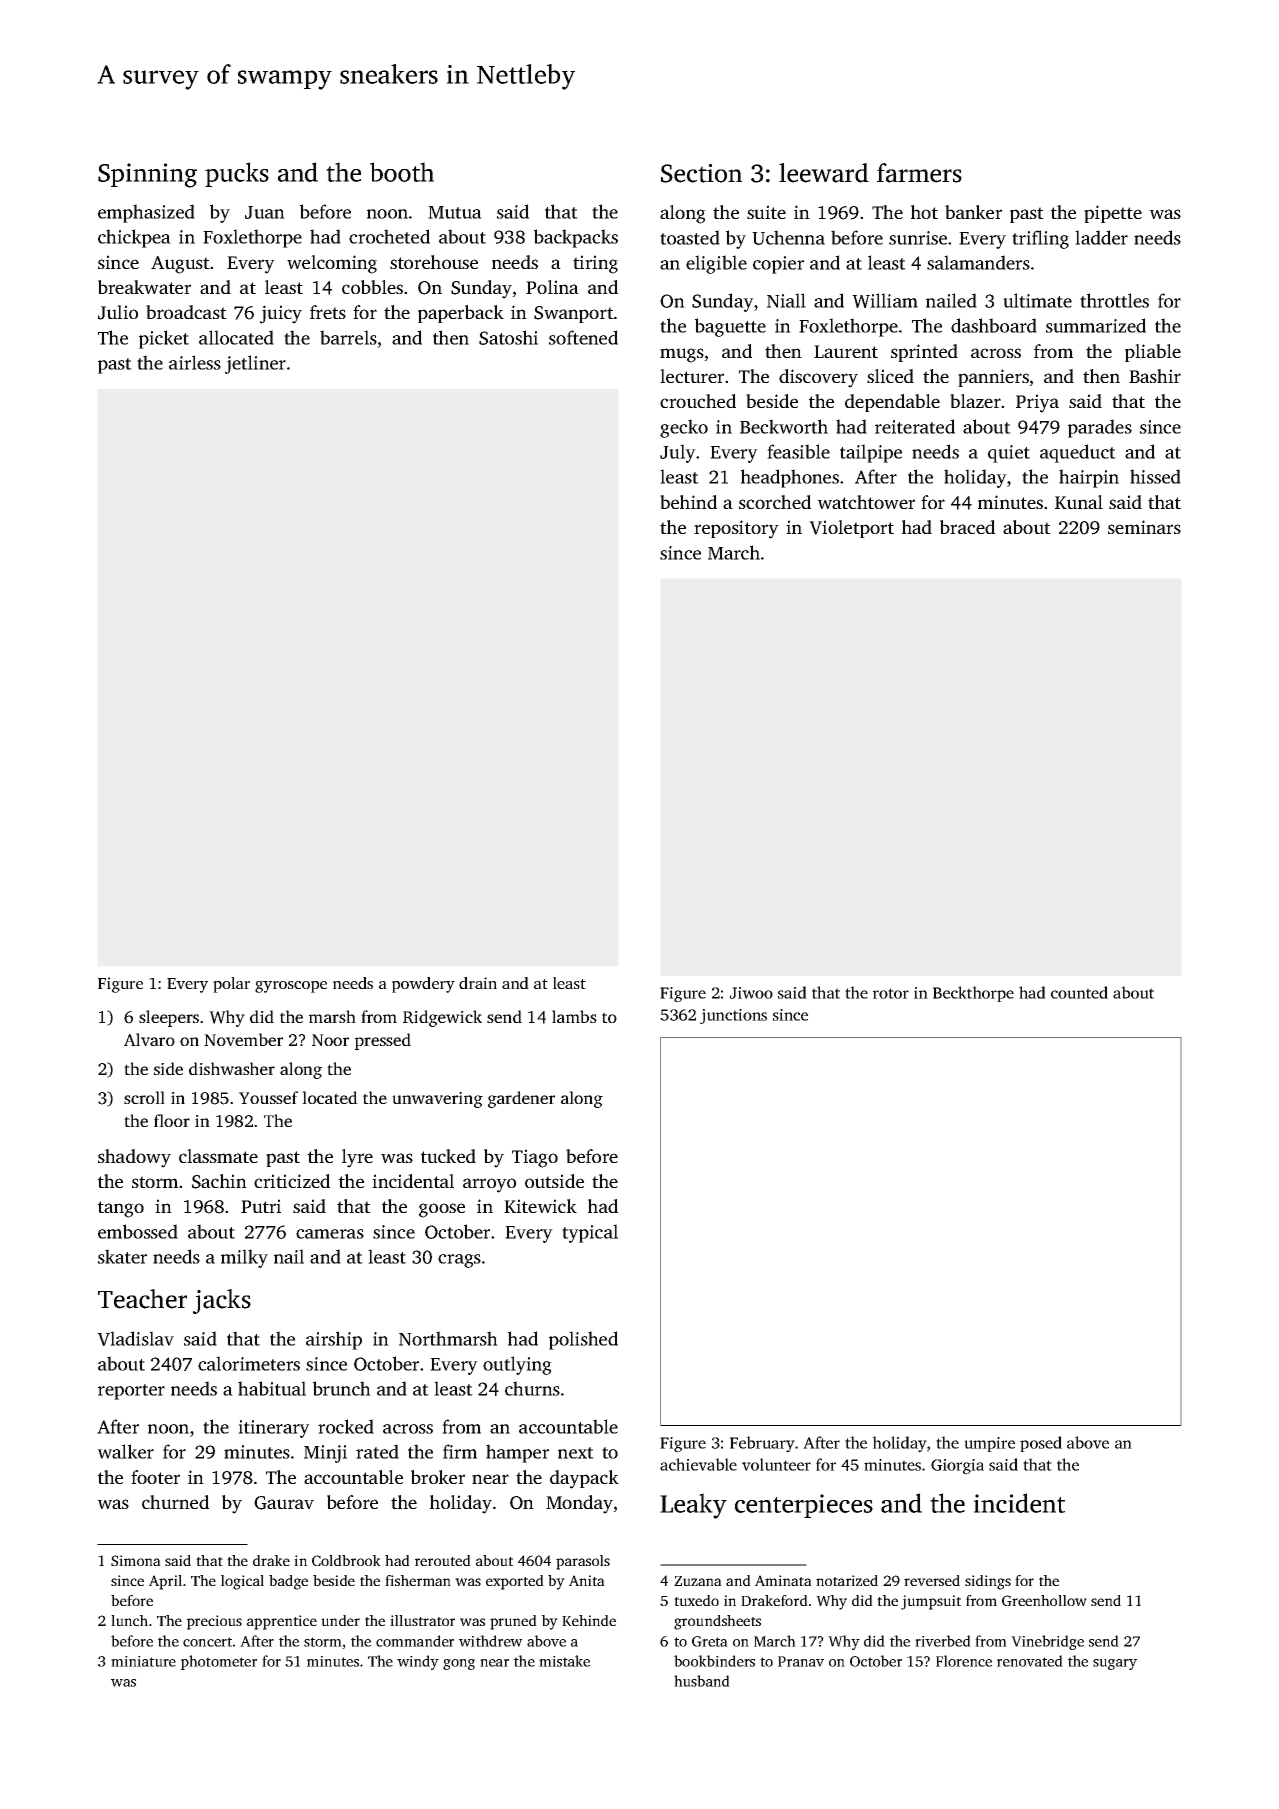 The width and height of the screenshot is (1279, 1809). I want to click on Jiwoo, so click(751, 993).
